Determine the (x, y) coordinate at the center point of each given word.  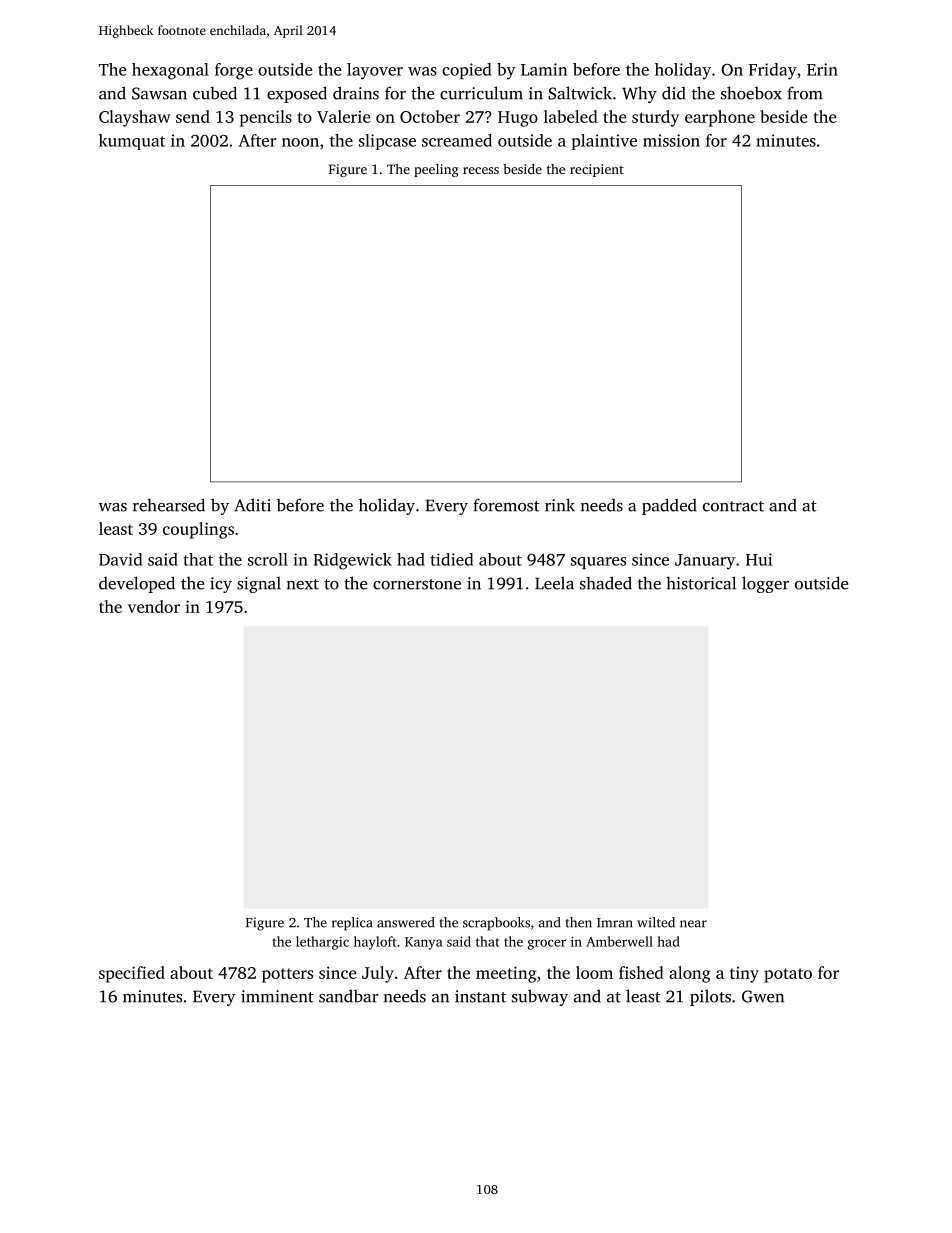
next (303, 584)
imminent (277, 996)
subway (540, 997)
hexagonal (170, 71)
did (674, 93)
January (705, 562)
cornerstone (417, 584)
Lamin (544, 69)
